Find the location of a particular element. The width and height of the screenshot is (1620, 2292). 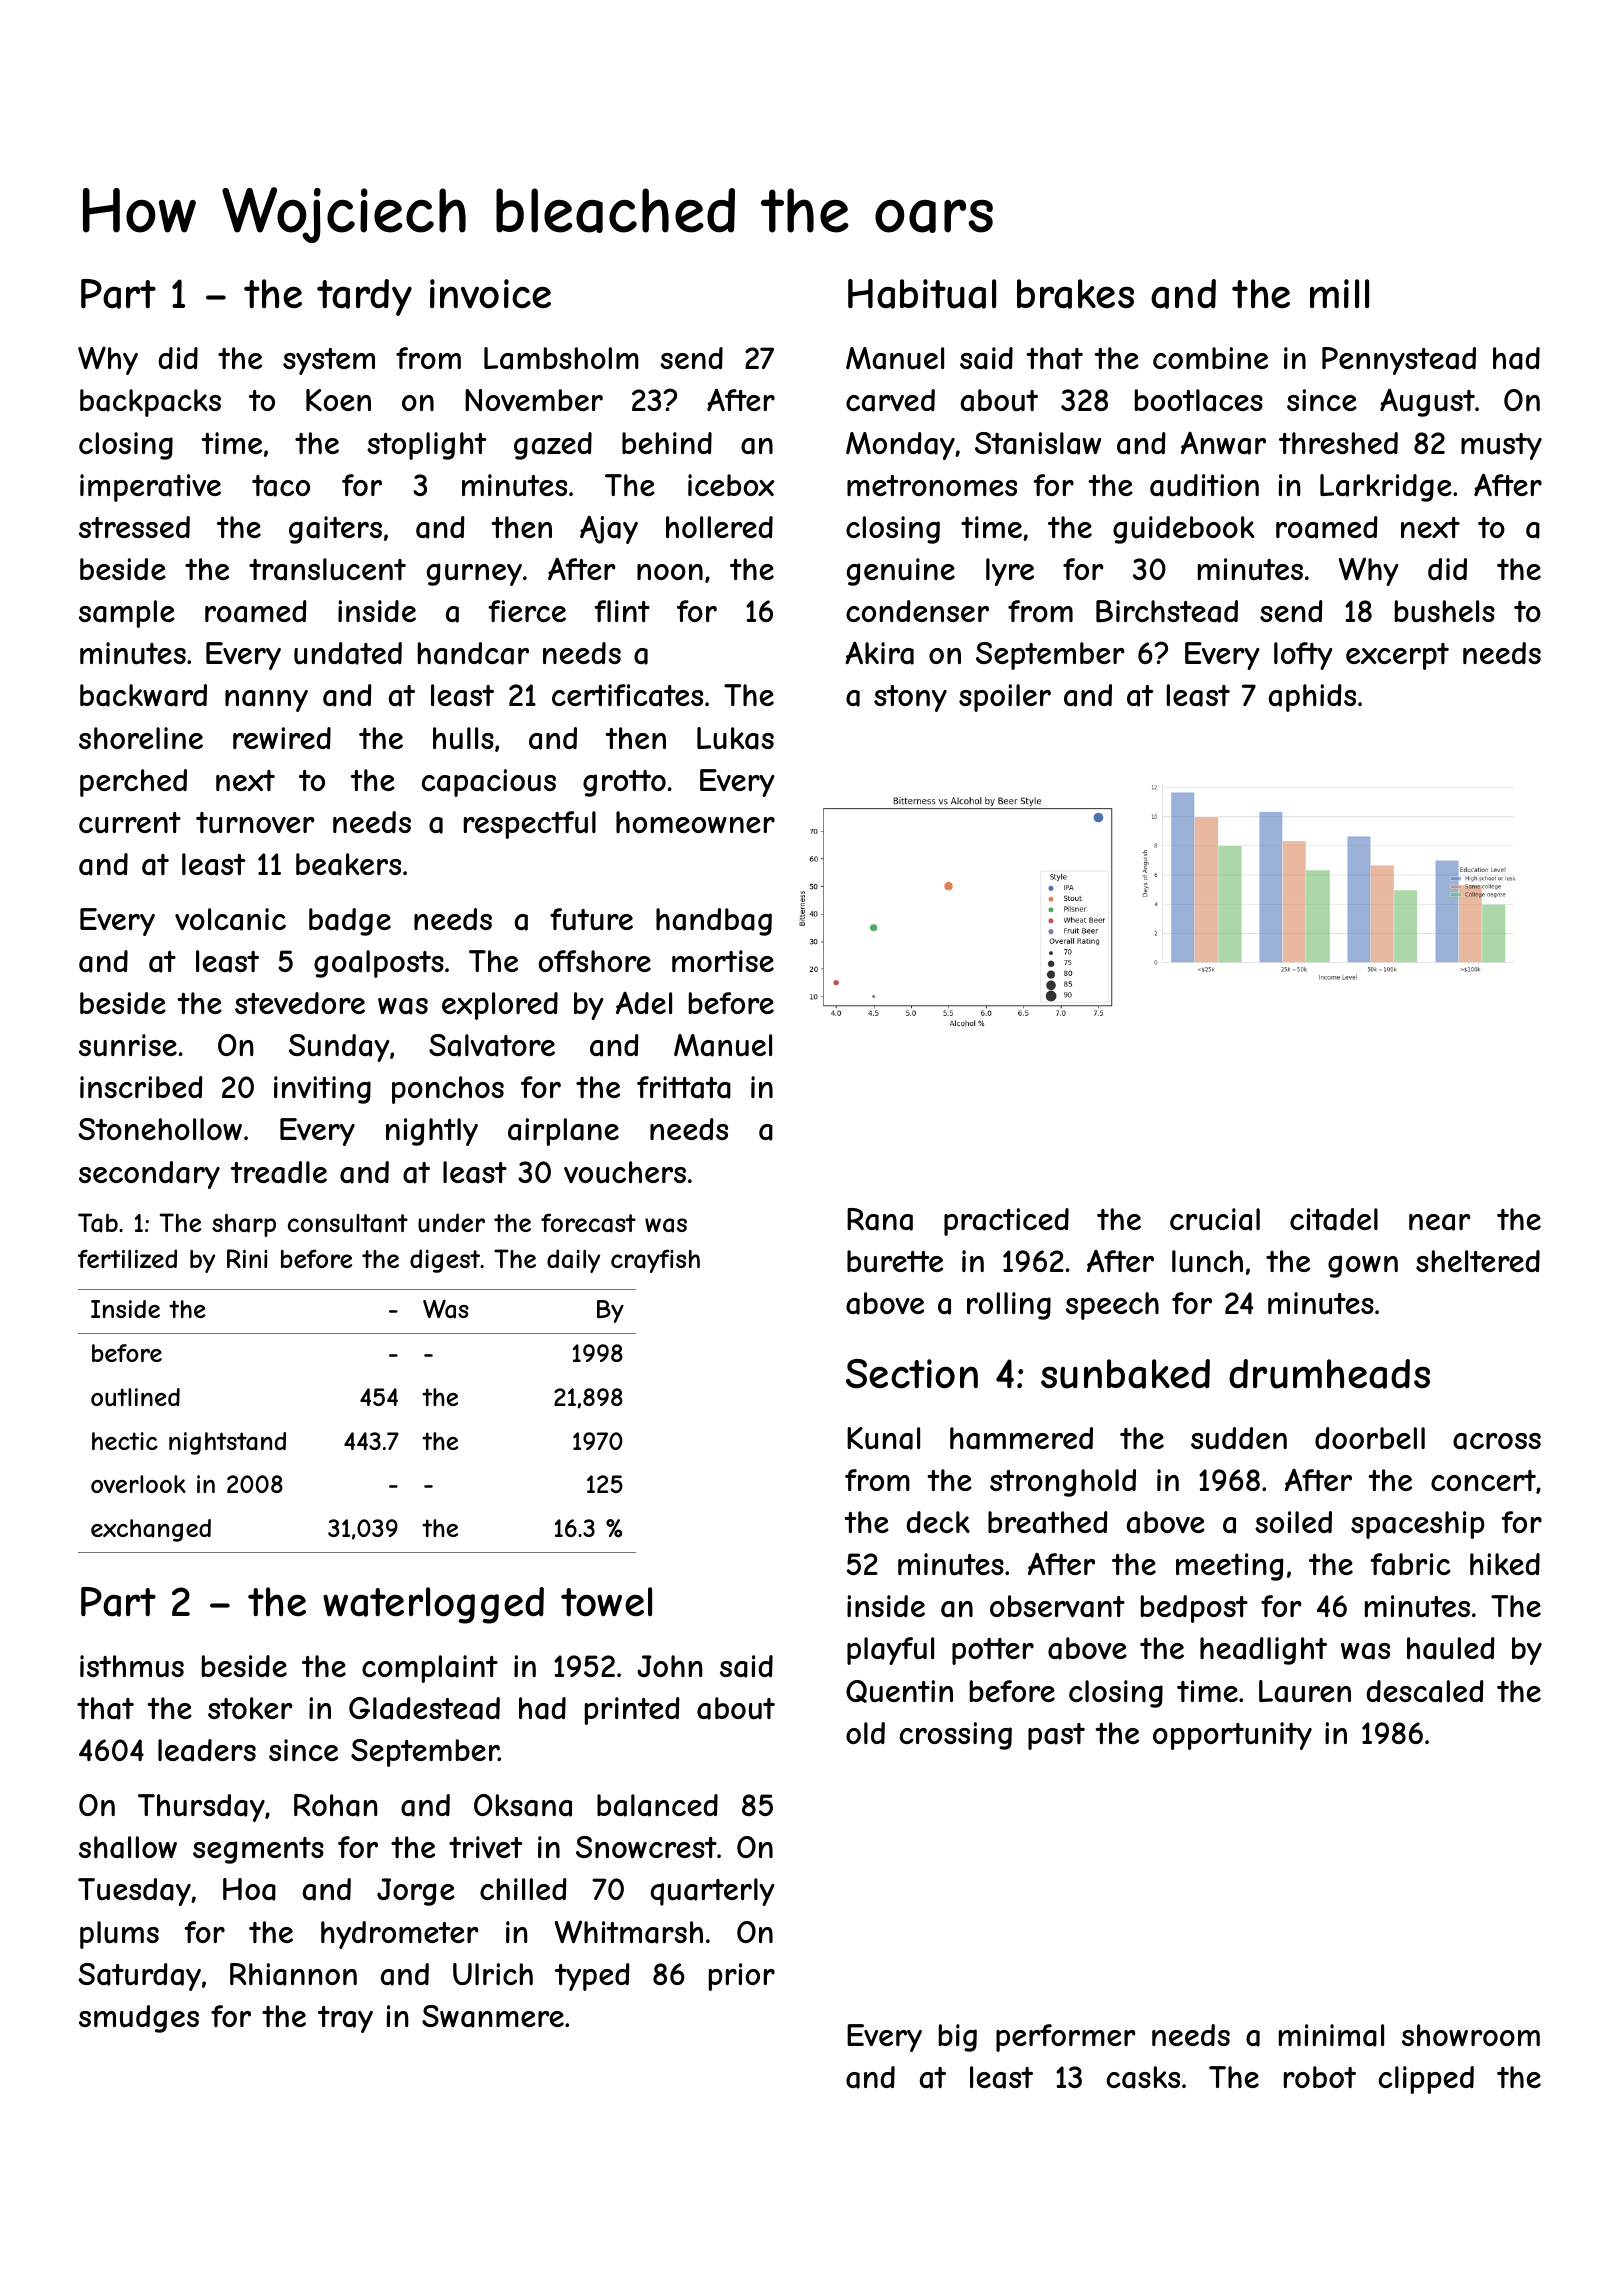

brakes is located at coordinates (1075, 294).
